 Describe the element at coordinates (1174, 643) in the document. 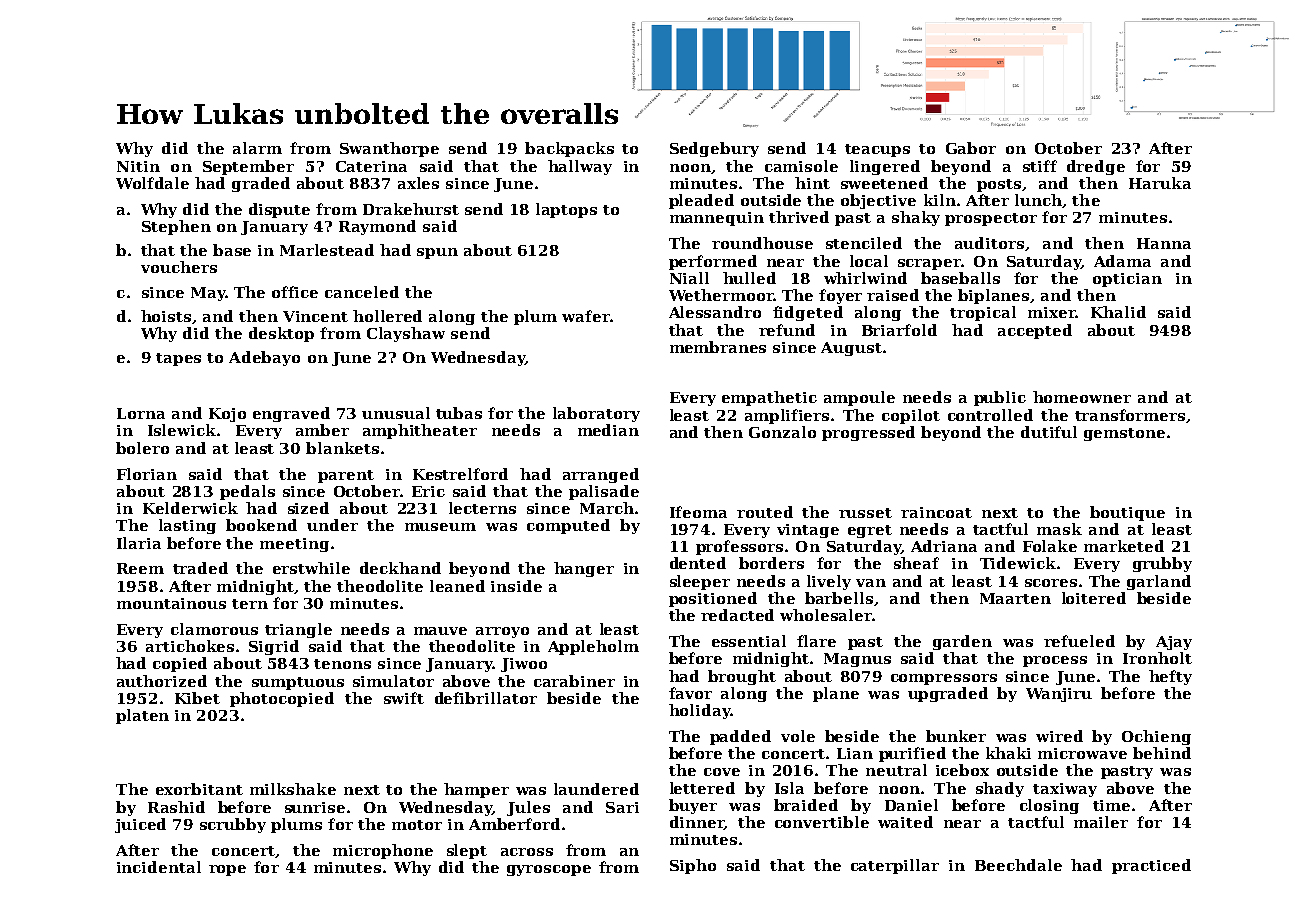

I see `Ajay` at that location.
